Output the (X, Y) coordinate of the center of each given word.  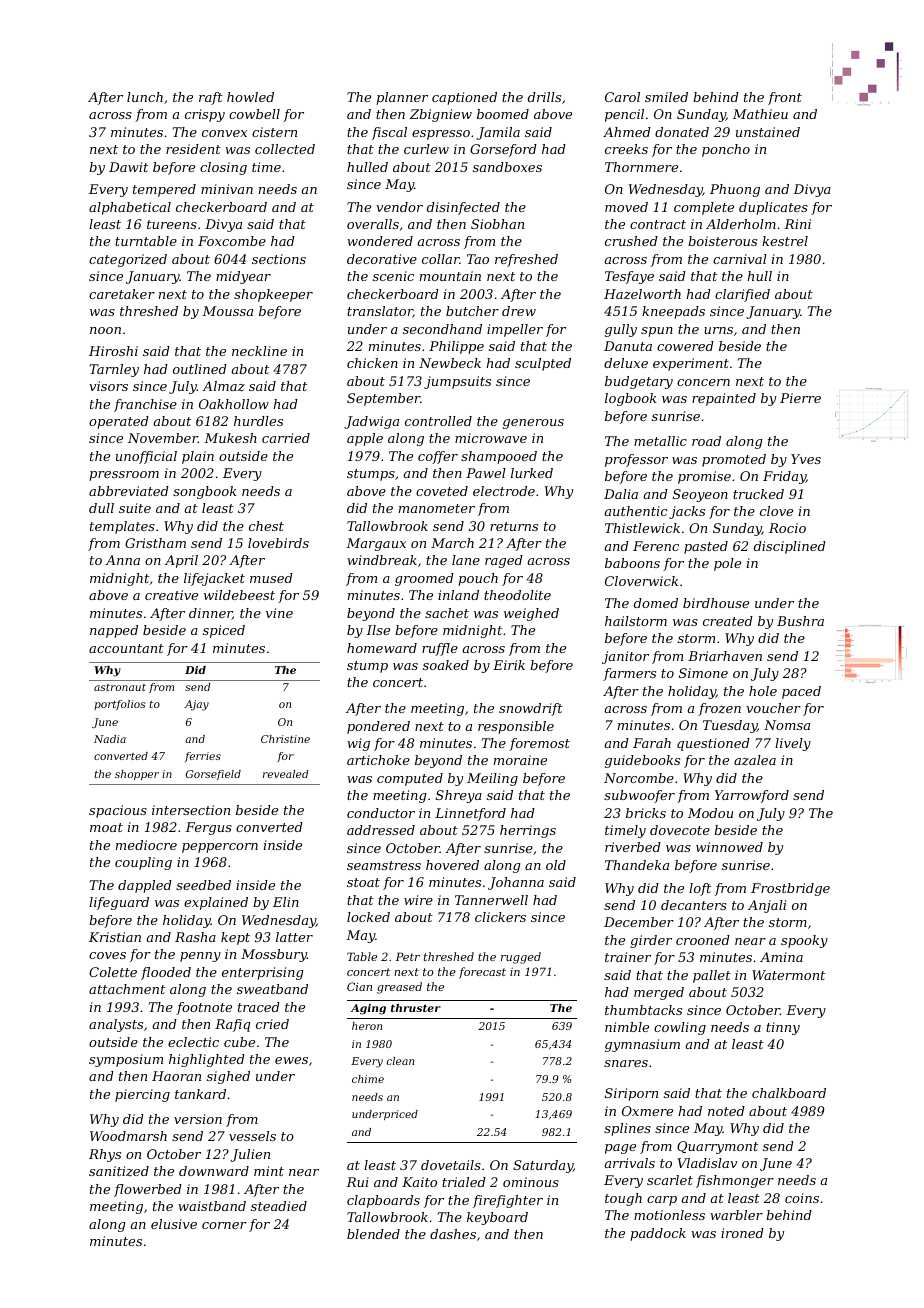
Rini (797, 224)
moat (106, 827)
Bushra (800, 621)
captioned (464, 98)
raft (211, 98)
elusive (174, 1224)
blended (373, 1234)
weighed (531, 614)
